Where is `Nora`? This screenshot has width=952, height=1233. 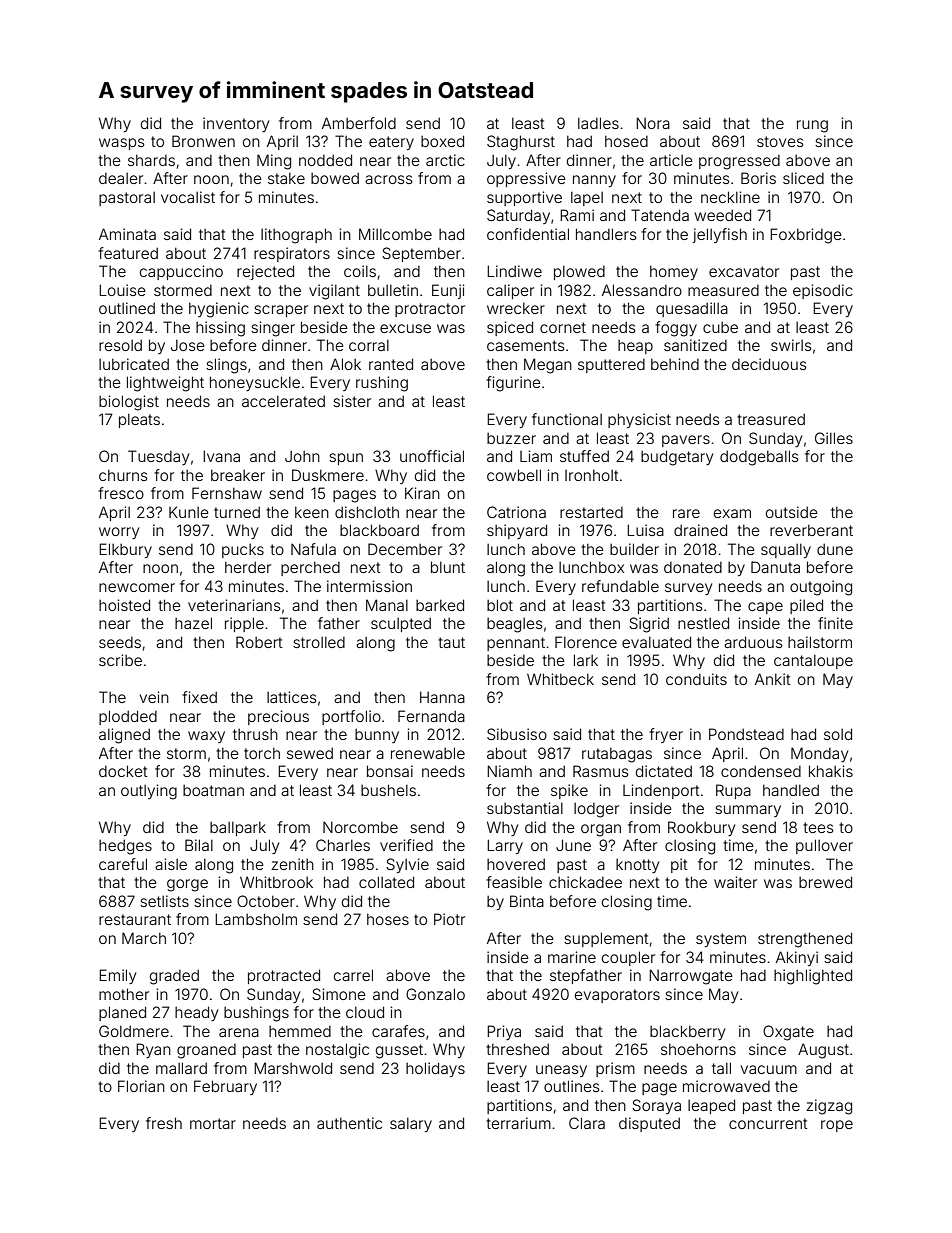 Nora is located at coordinates (653, 123).
